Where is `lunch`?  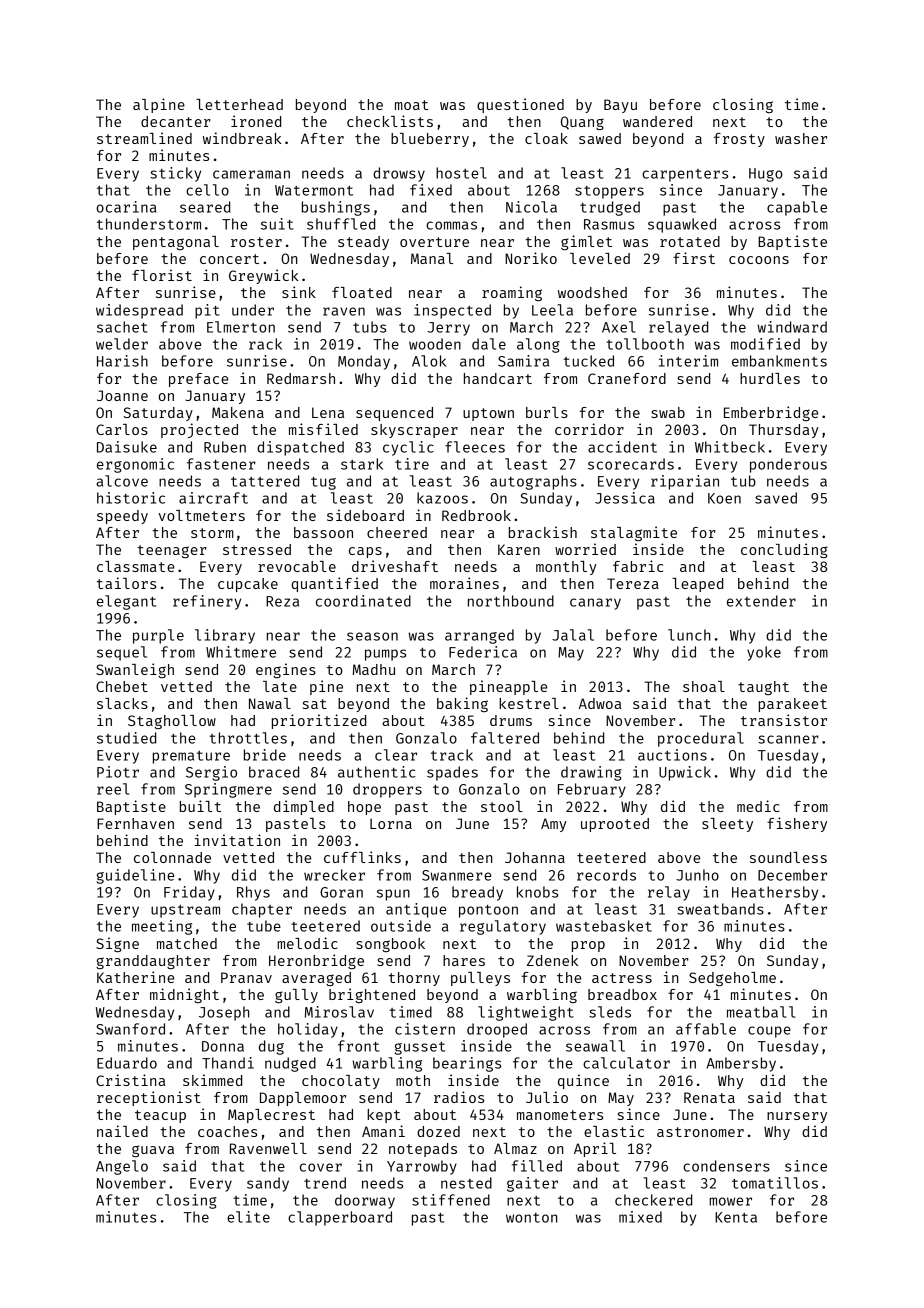
lunch is located at coordinates (689, 635).
